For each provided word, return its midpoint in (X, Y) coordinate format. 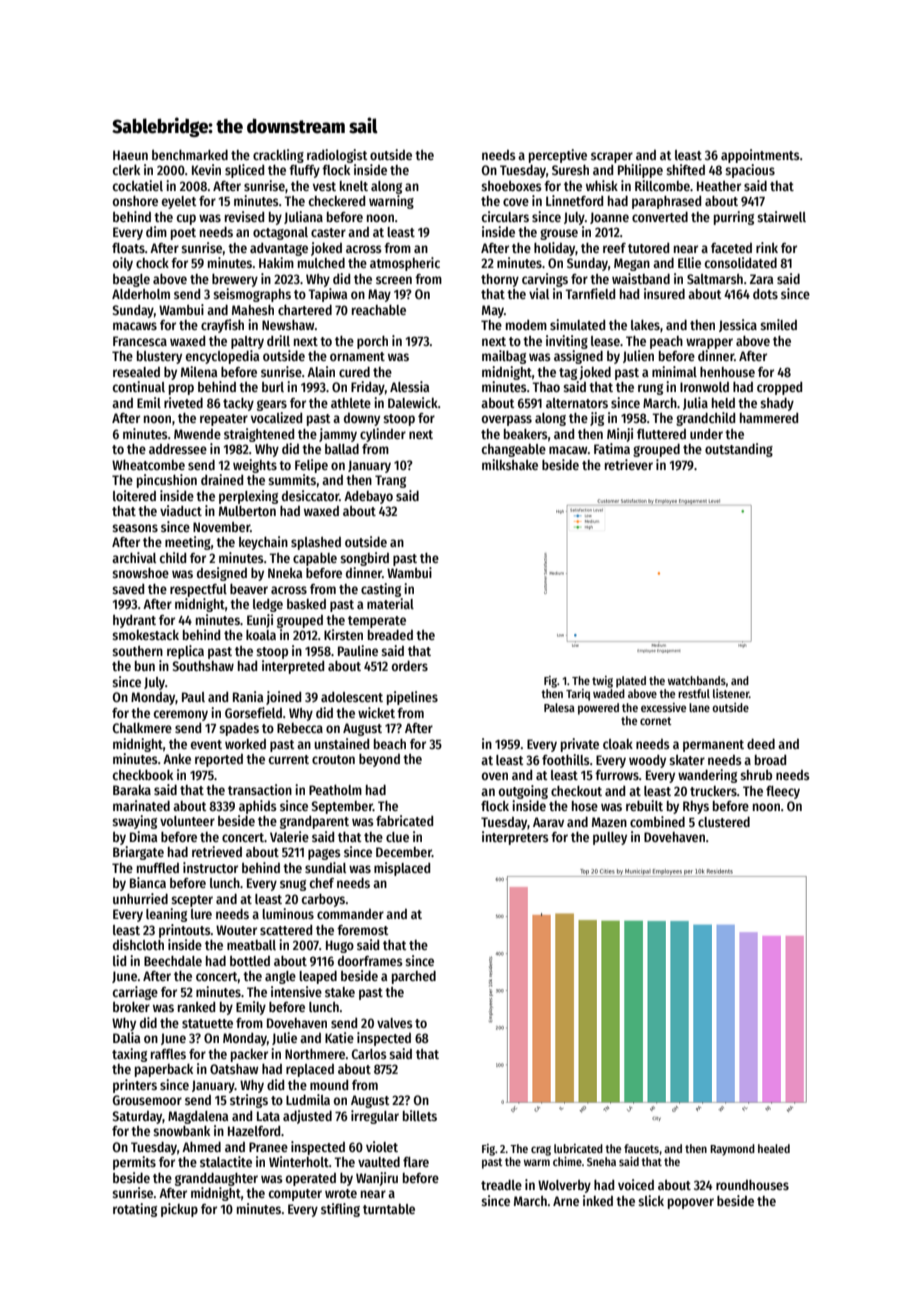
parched (414, 977)
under (706, 434)
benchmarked (190, 155)
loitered (134, 495)
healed (774, 1148)
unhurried (140, 898)
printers (135, 1086)
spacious (750, 171)
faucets (641, 1148)
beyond (379, 760)
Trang (390, 481)
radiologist (337, 156)
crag (541, 1151)
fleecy (783, 792)
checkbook (143, 775)
